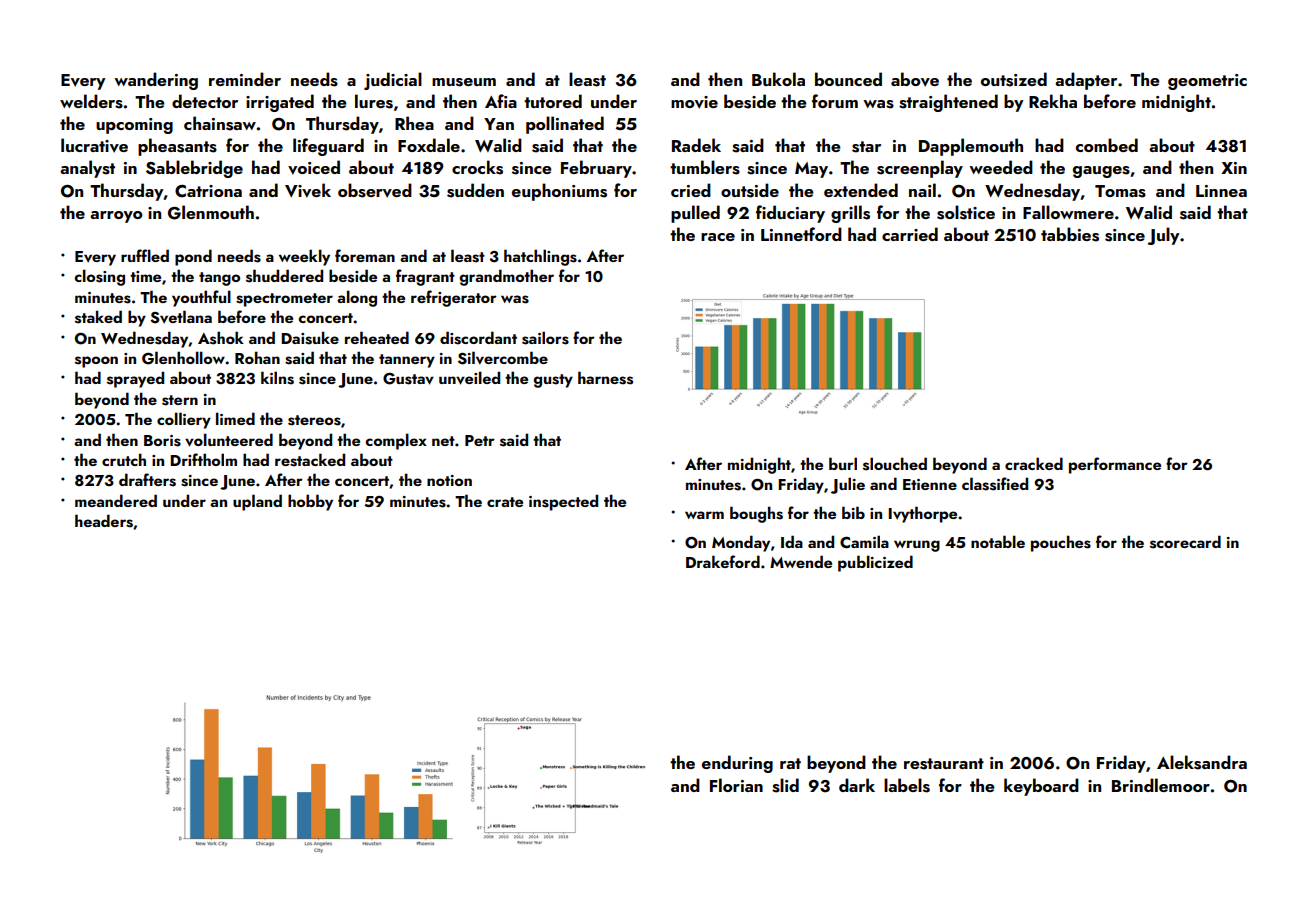 The width and height of the page is (1308, 924). I want to click on performance, so click(1115, 465).
